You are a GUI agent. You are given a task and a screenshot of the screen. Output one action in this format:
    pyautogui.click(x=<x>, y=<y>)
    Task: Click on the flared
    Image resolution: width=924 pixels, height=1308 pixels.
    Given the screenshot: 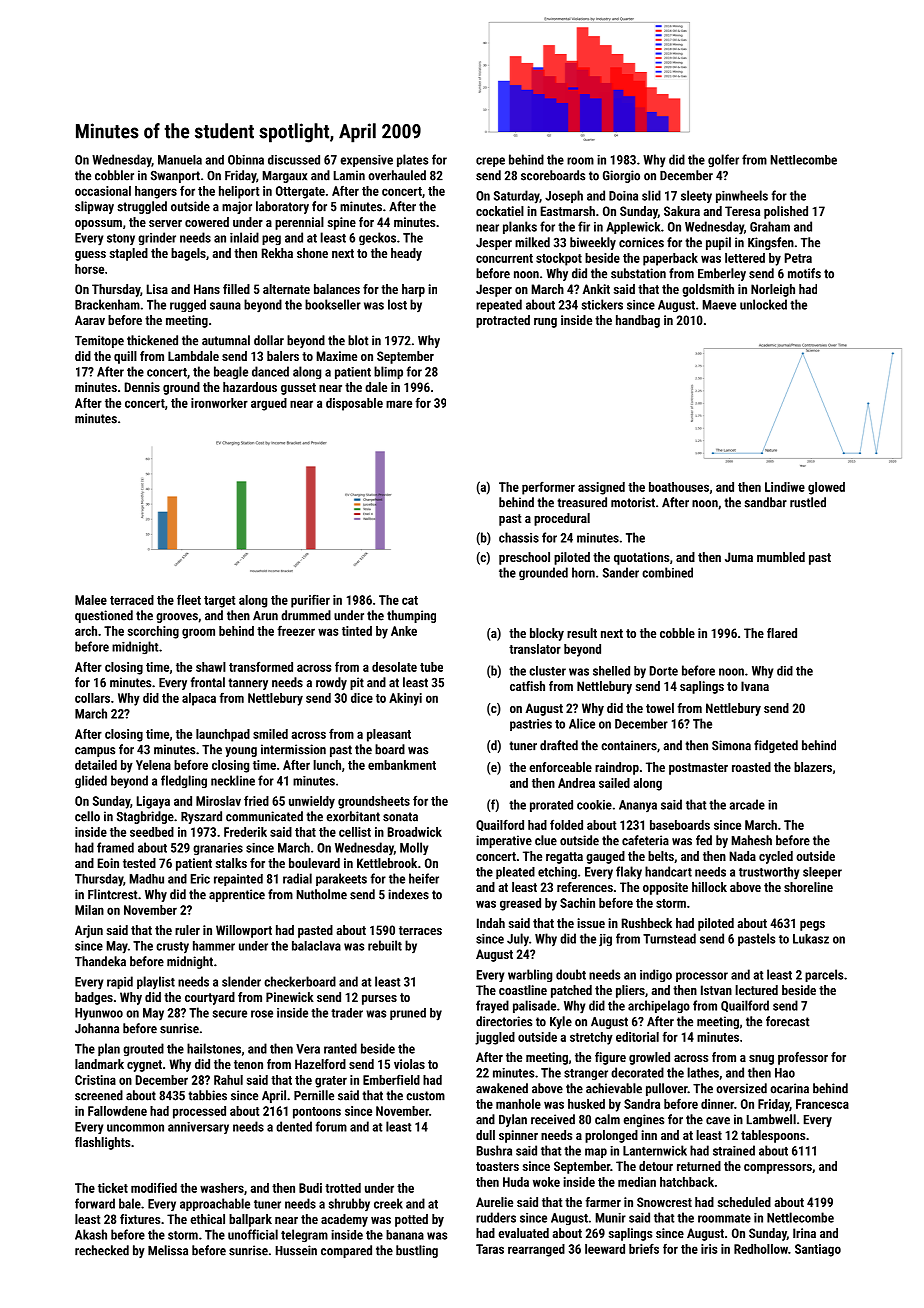 What is the action you would take?
    pyautogui.click(x=782, y=633)
